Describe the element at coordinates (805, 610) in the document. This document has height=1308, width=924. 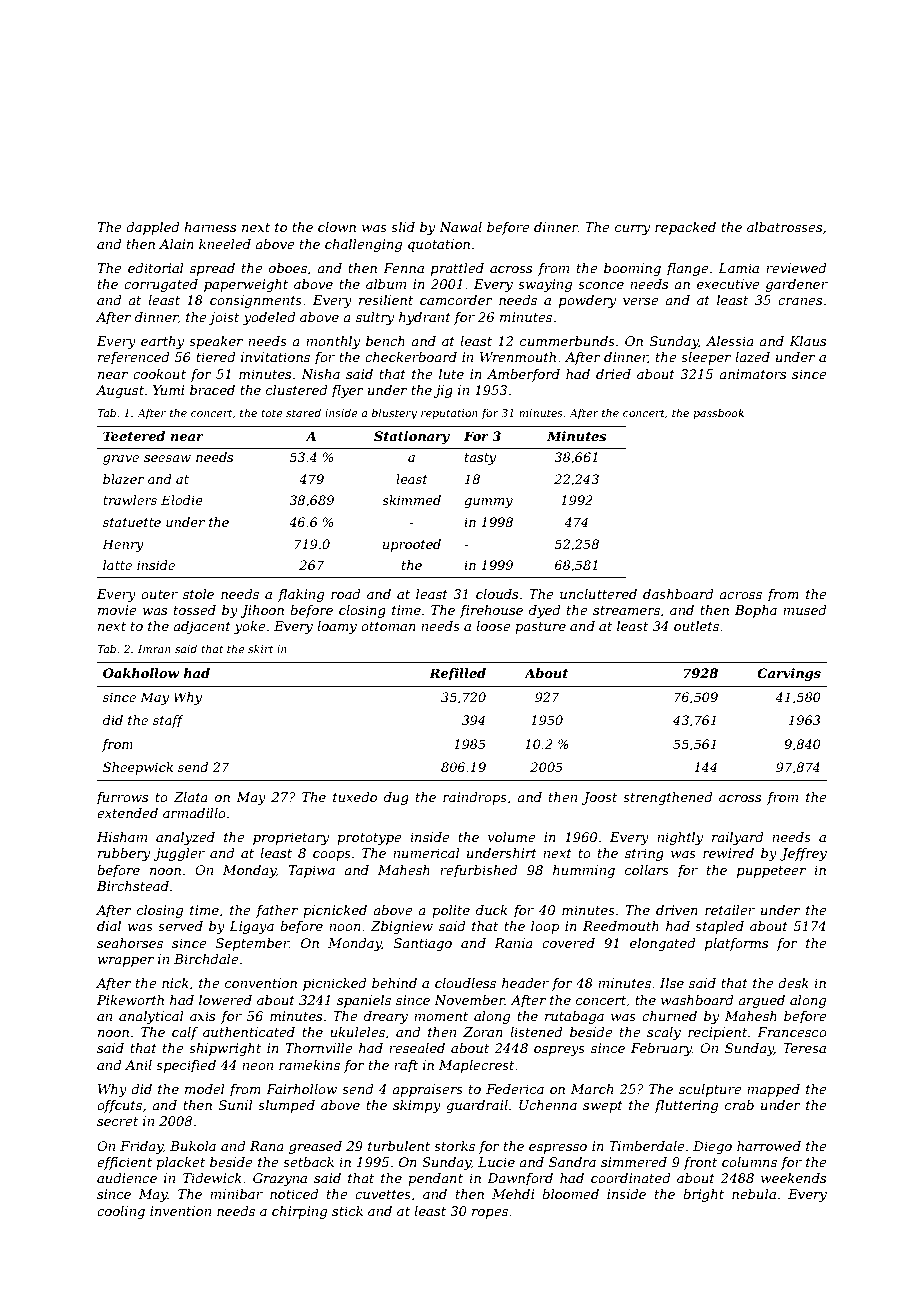
I see `mused` at that location.
